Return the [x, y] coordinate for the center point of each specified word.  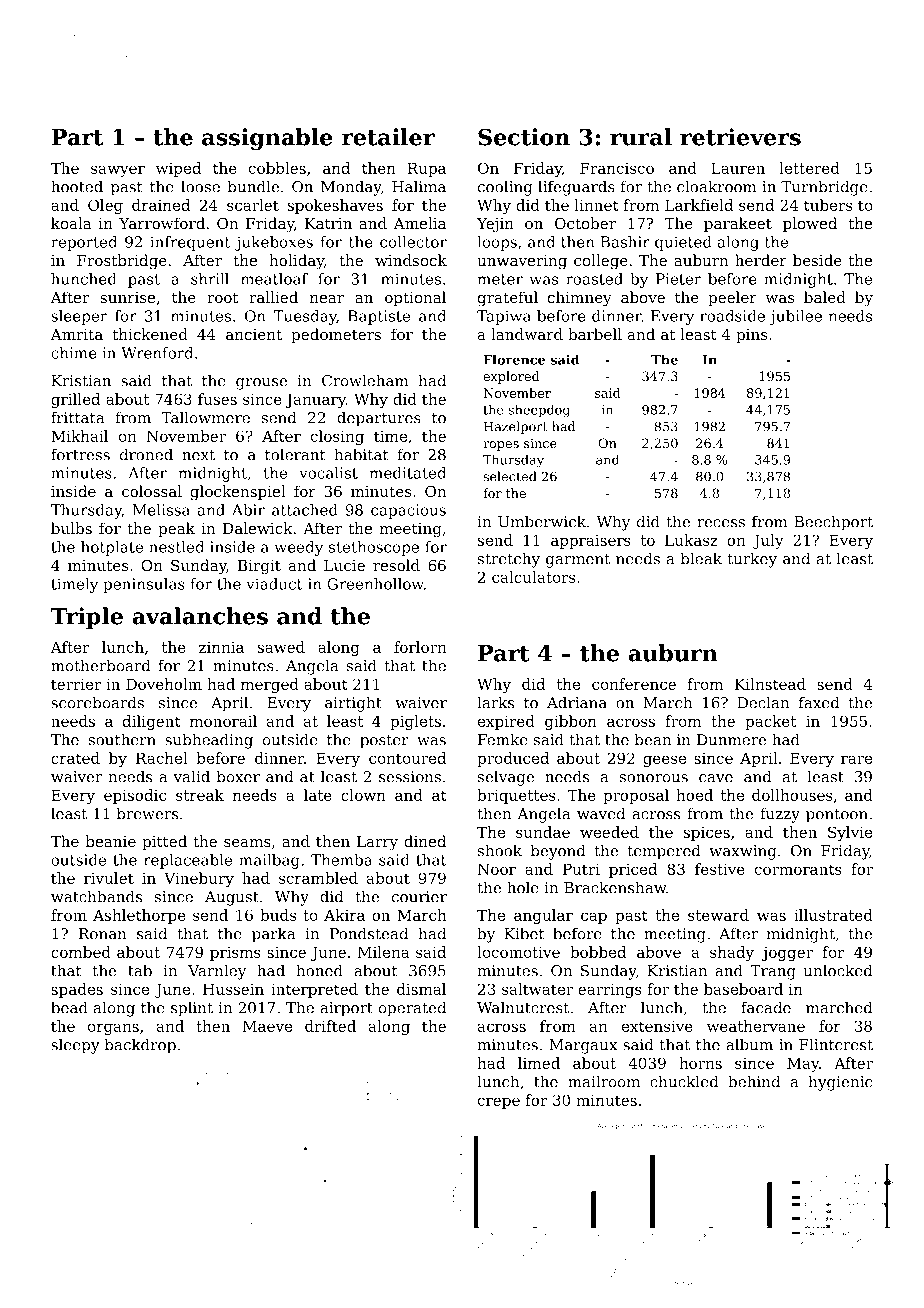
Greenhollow [375, 584]
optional [415, 298]
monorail [223, 721]
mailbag [269, 861]
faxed [819, 702]
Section [524, 137]
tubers [828, 205]
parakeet [738, 224]
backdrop [140, 1046]
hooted [77, 186]
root [222, 297]
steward [718, 915]
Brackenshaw [615, 887]
